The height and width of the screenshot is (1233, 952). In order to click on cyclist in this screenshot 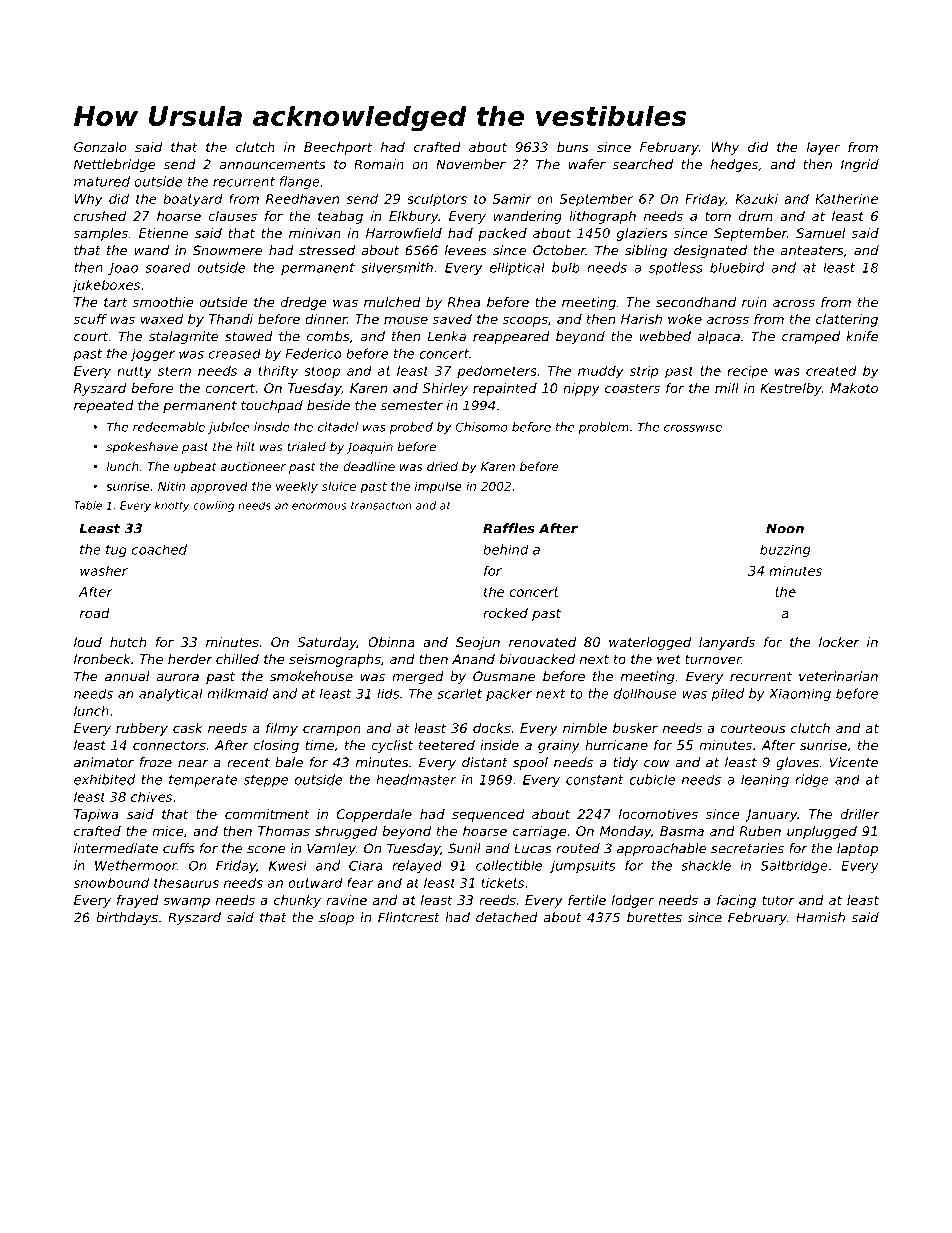, I will do `click(392, 746)`.
